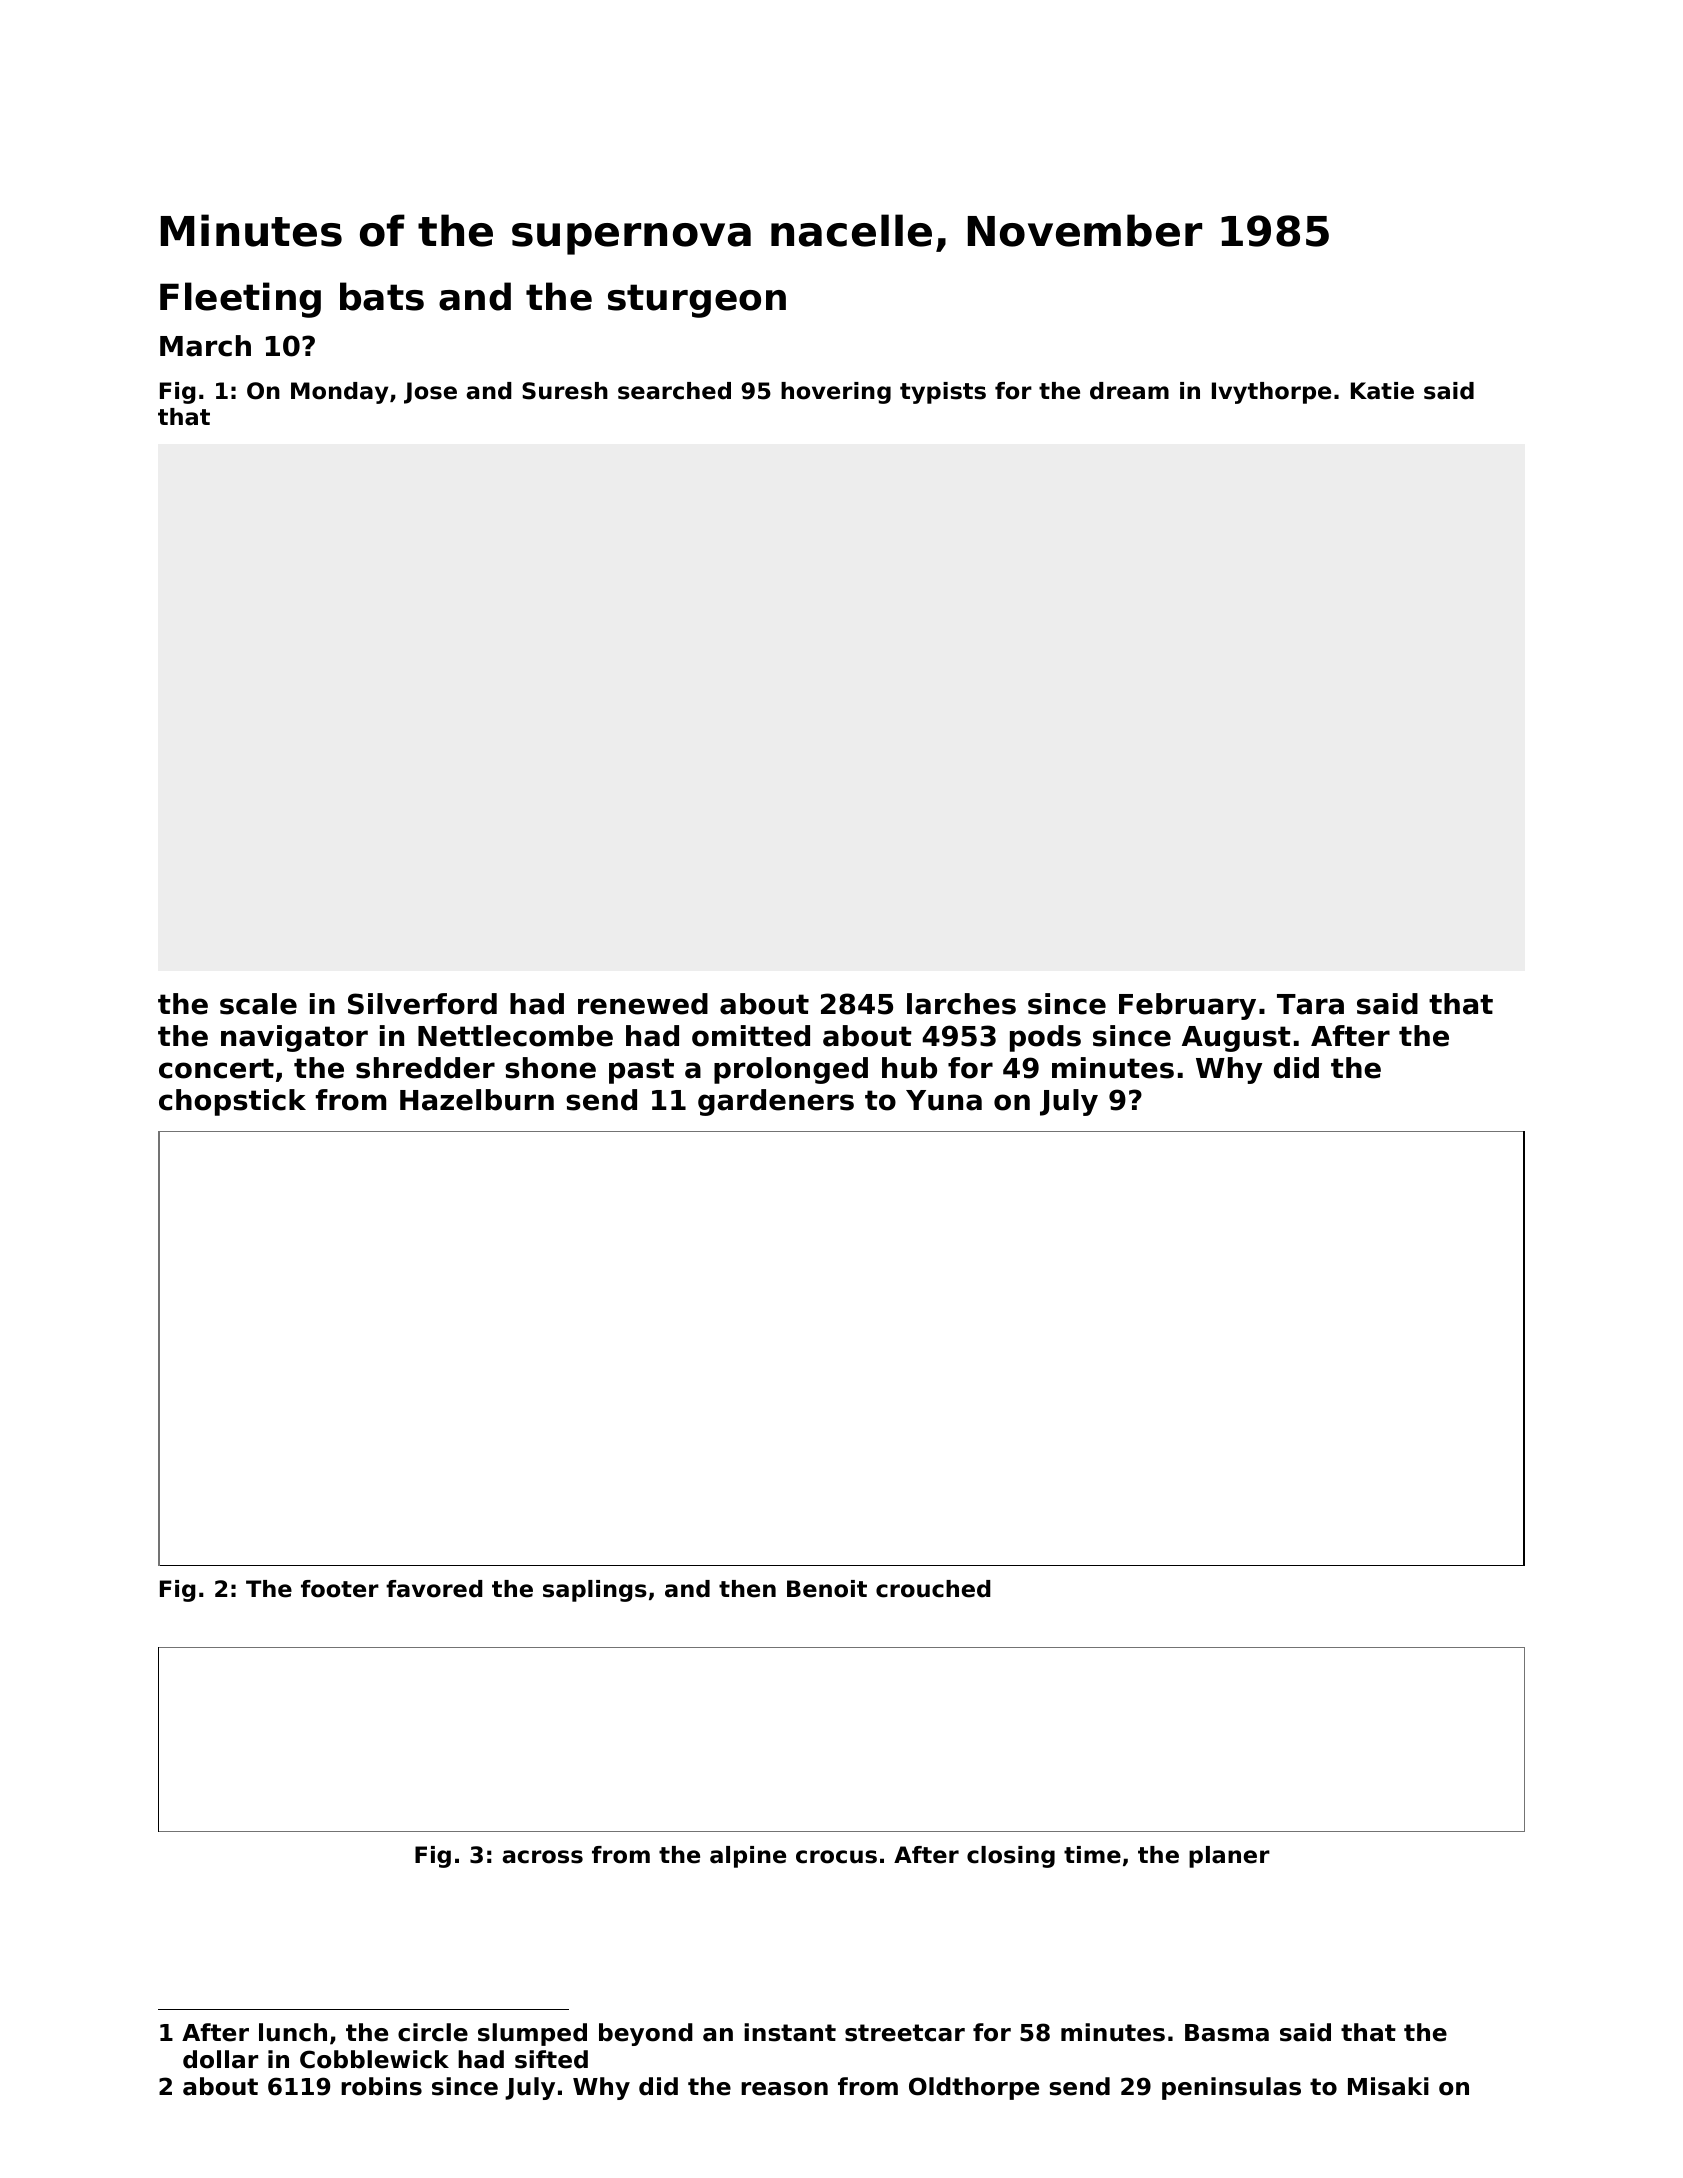  I want to click on searched, so click(674, 391).
